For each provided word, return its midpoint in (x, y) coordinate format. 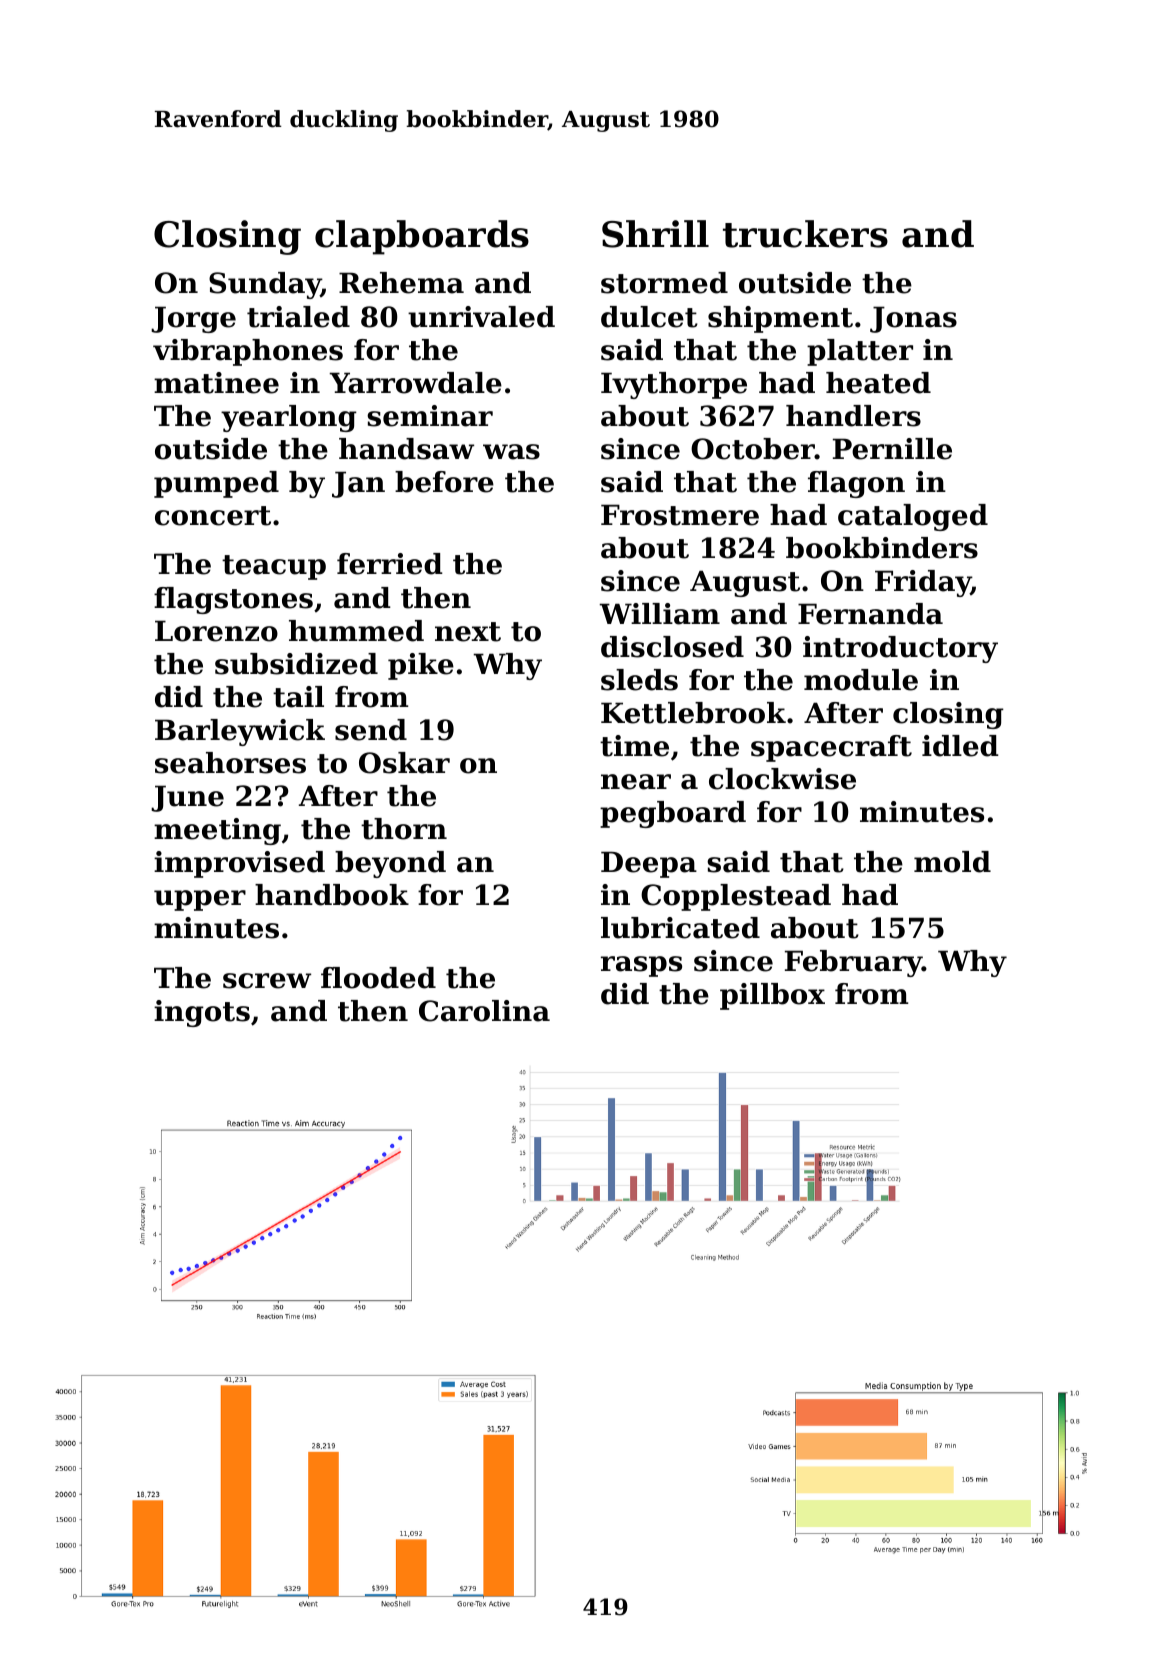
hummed (356, 631)
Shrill (655, 234)
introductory (900, 649)
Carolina (484, 1011)
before (444, 482)
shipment (780, 319)
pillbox (772, 996)
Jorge (193, 319)
